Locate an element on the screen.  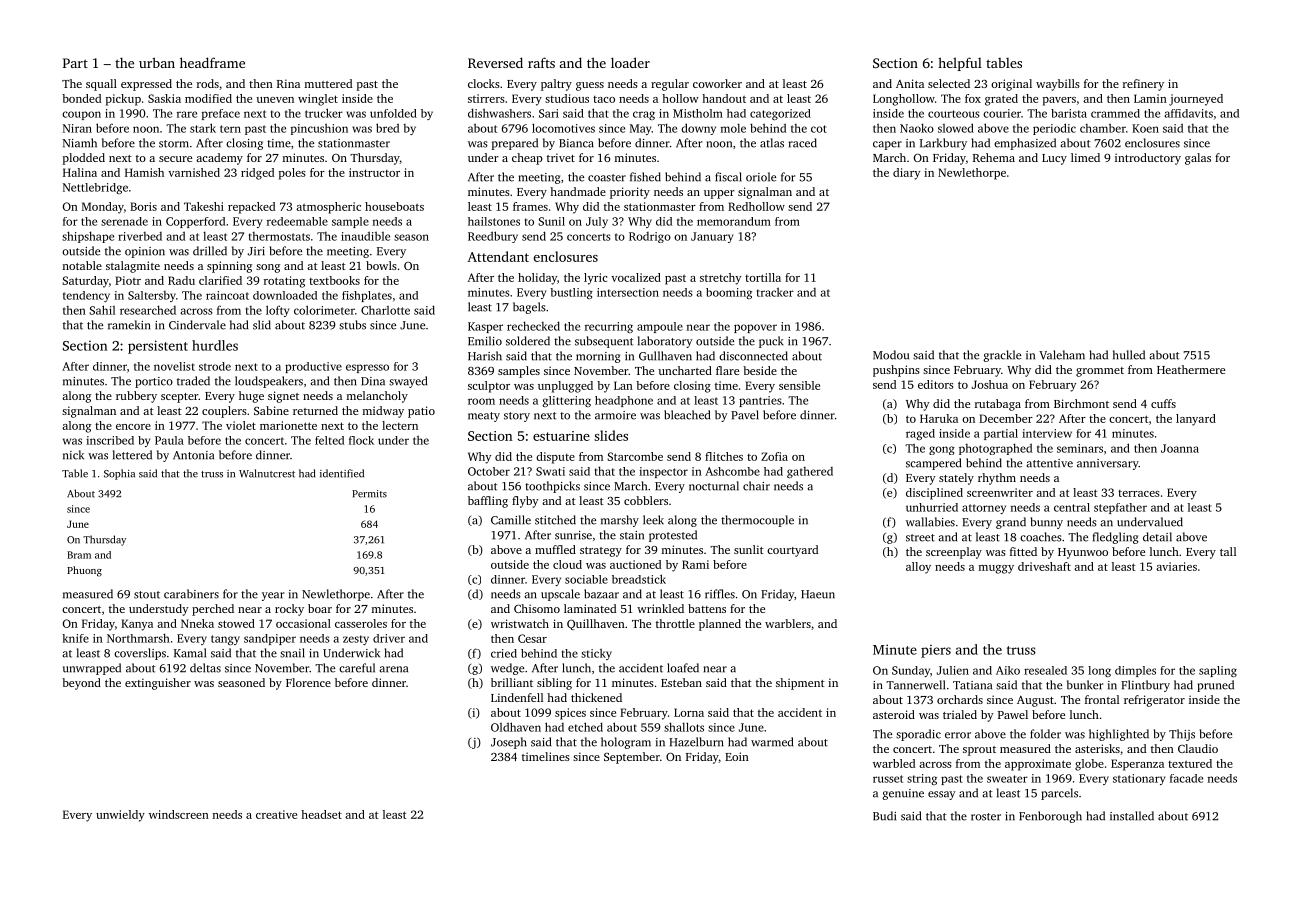
loader is located at coordinates (630, 62).
